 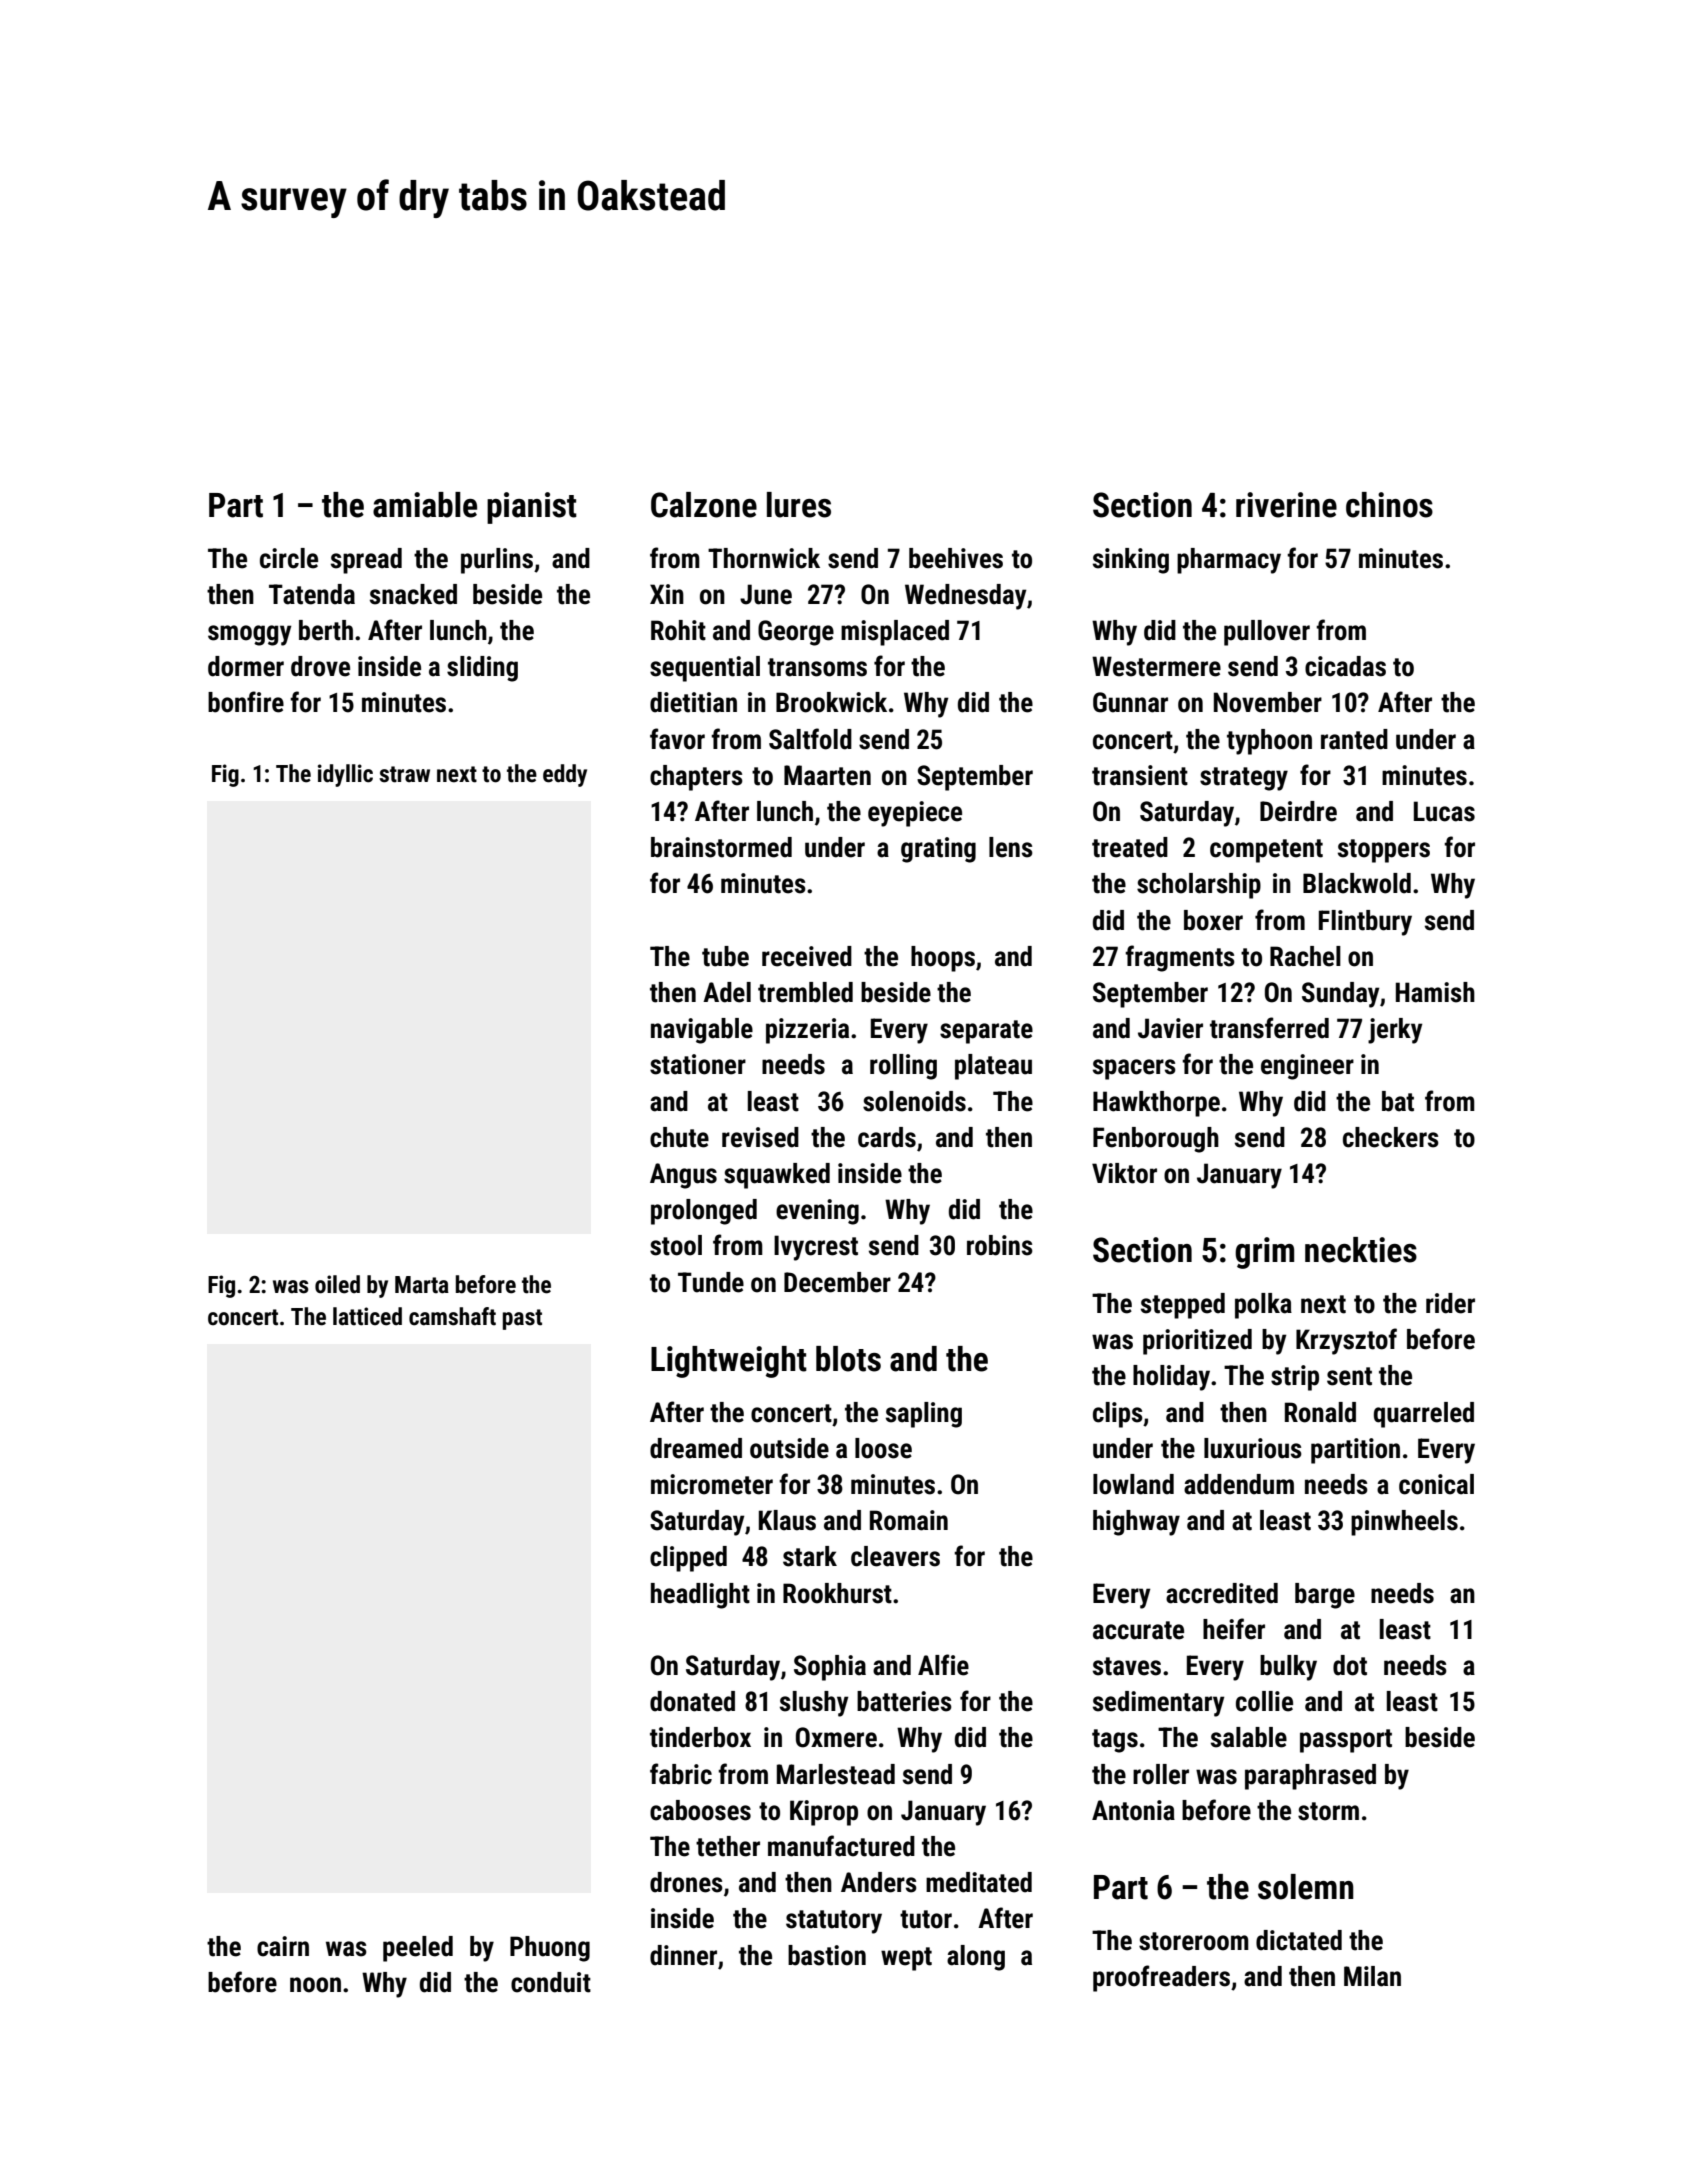 I want to click on polka, so click(x=1263, y=1306).
